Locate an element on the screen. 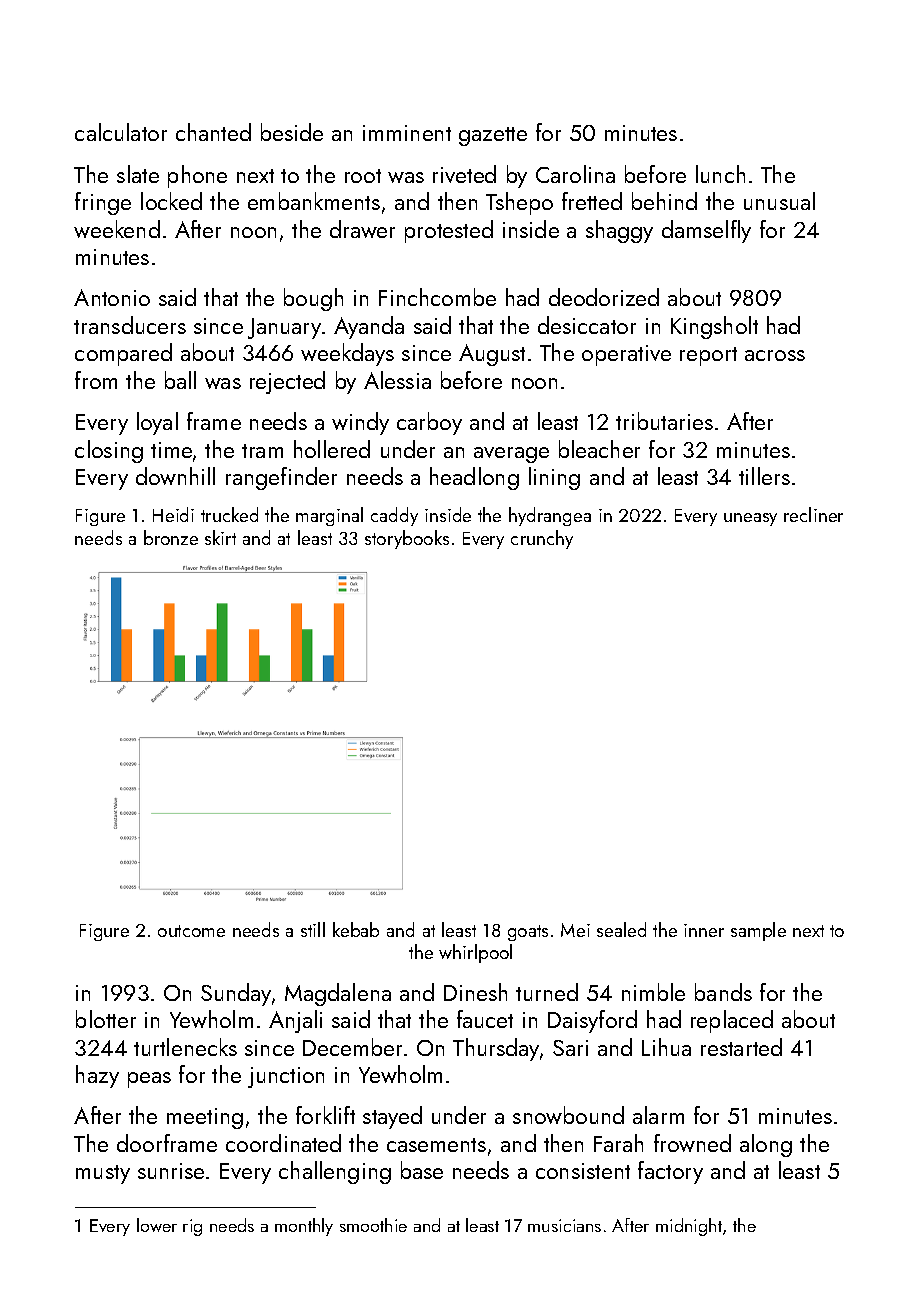  Mei is located at coordinates (575, 930).
